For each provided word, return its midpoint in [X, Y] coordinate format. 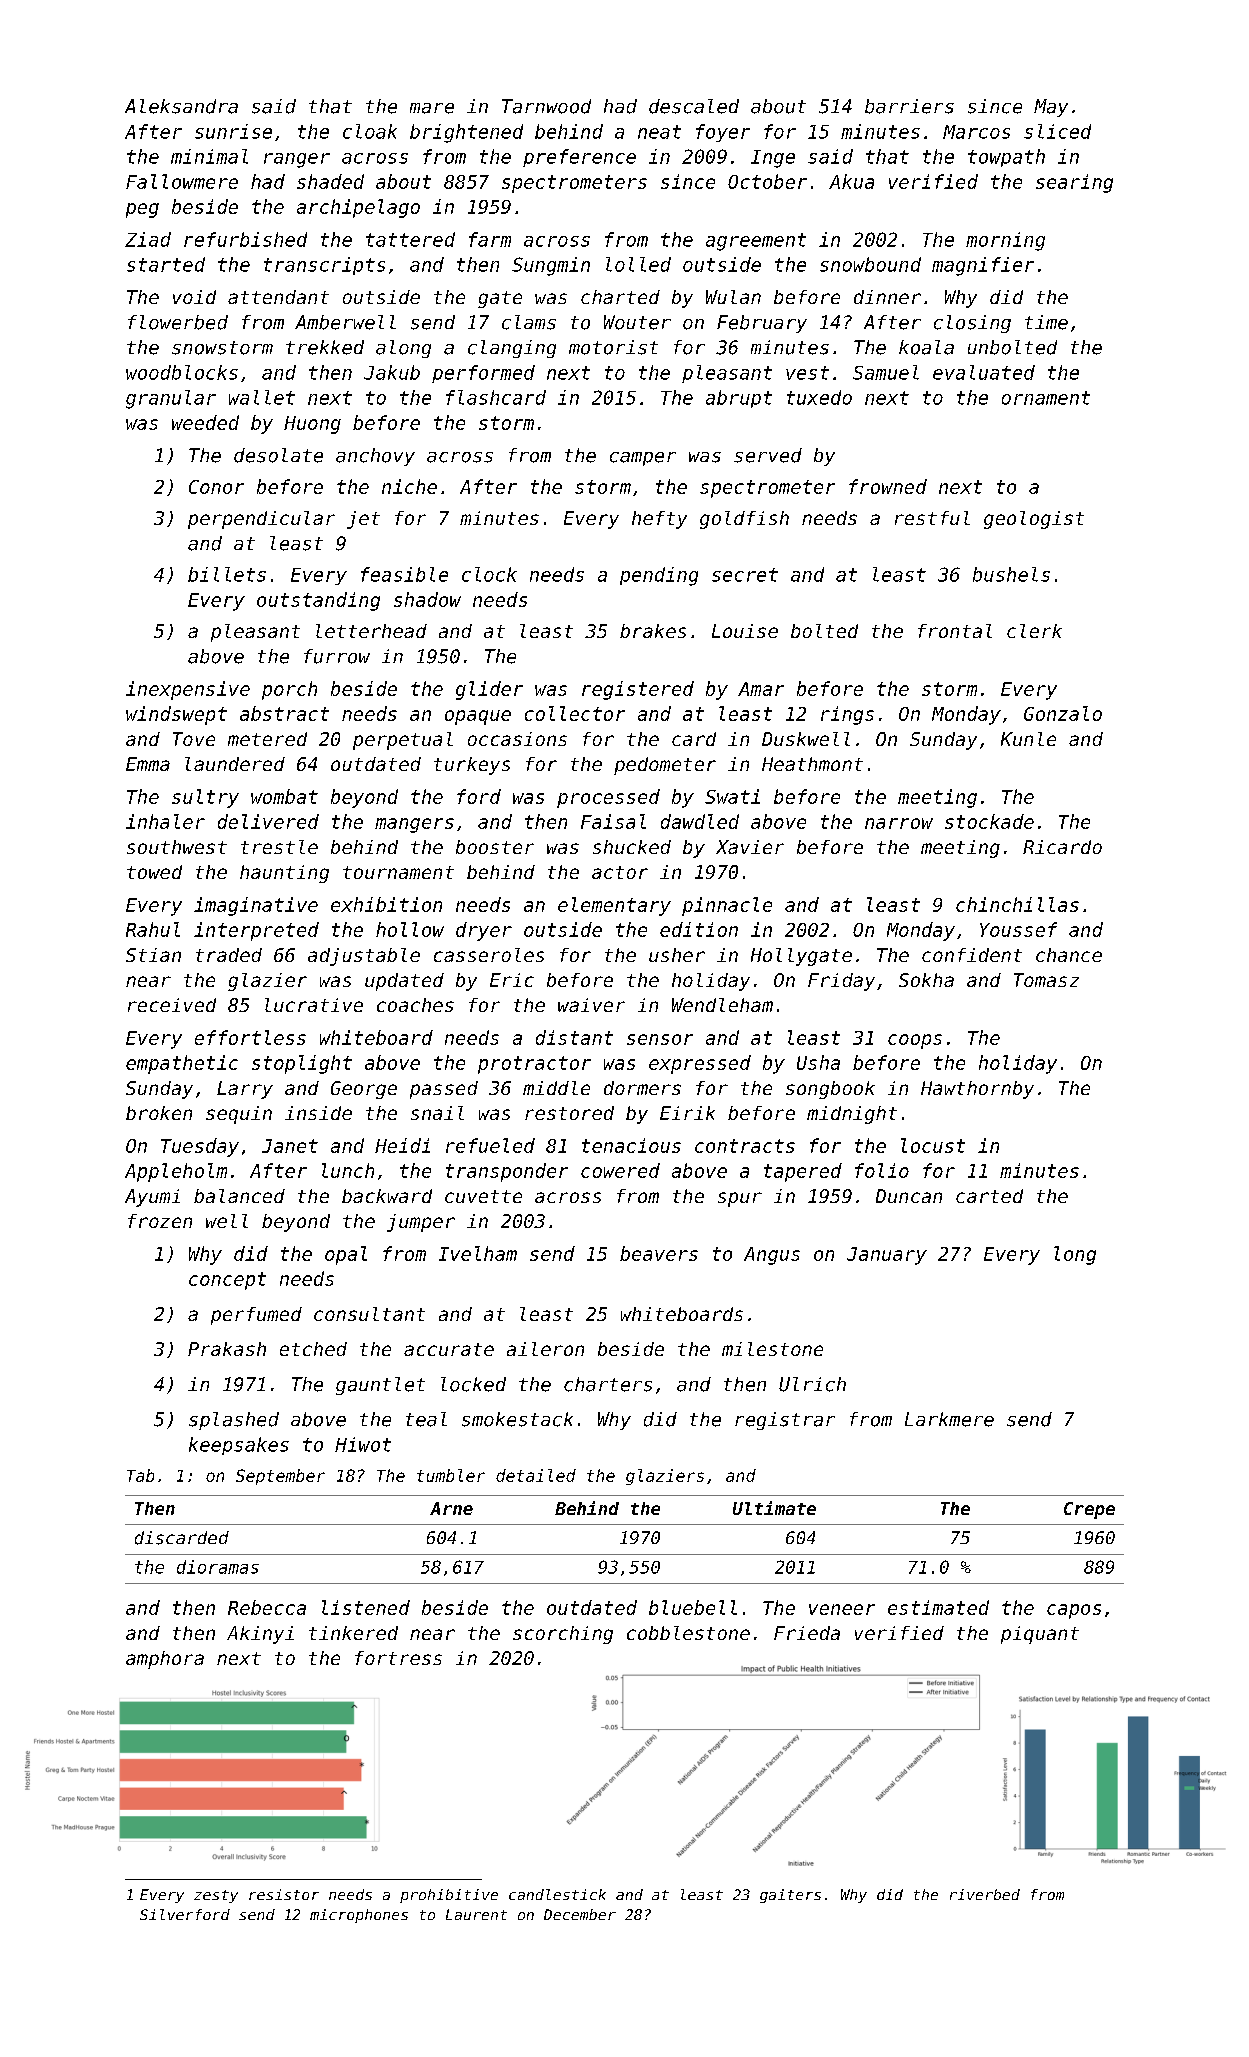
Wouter [637, 322]
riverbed [985, 1894]
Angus [772, 1256]
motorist [613, 347]
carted [989, 1196]
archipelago [358, 208]
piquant [1040, 1635]
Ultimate [774, 1508]
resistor [284, 1894]
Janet [290, 1146]
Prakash [227, 1349]
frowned [888, 486]
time [1046, 322]
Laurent [476, 1914]
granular [171, 399]
